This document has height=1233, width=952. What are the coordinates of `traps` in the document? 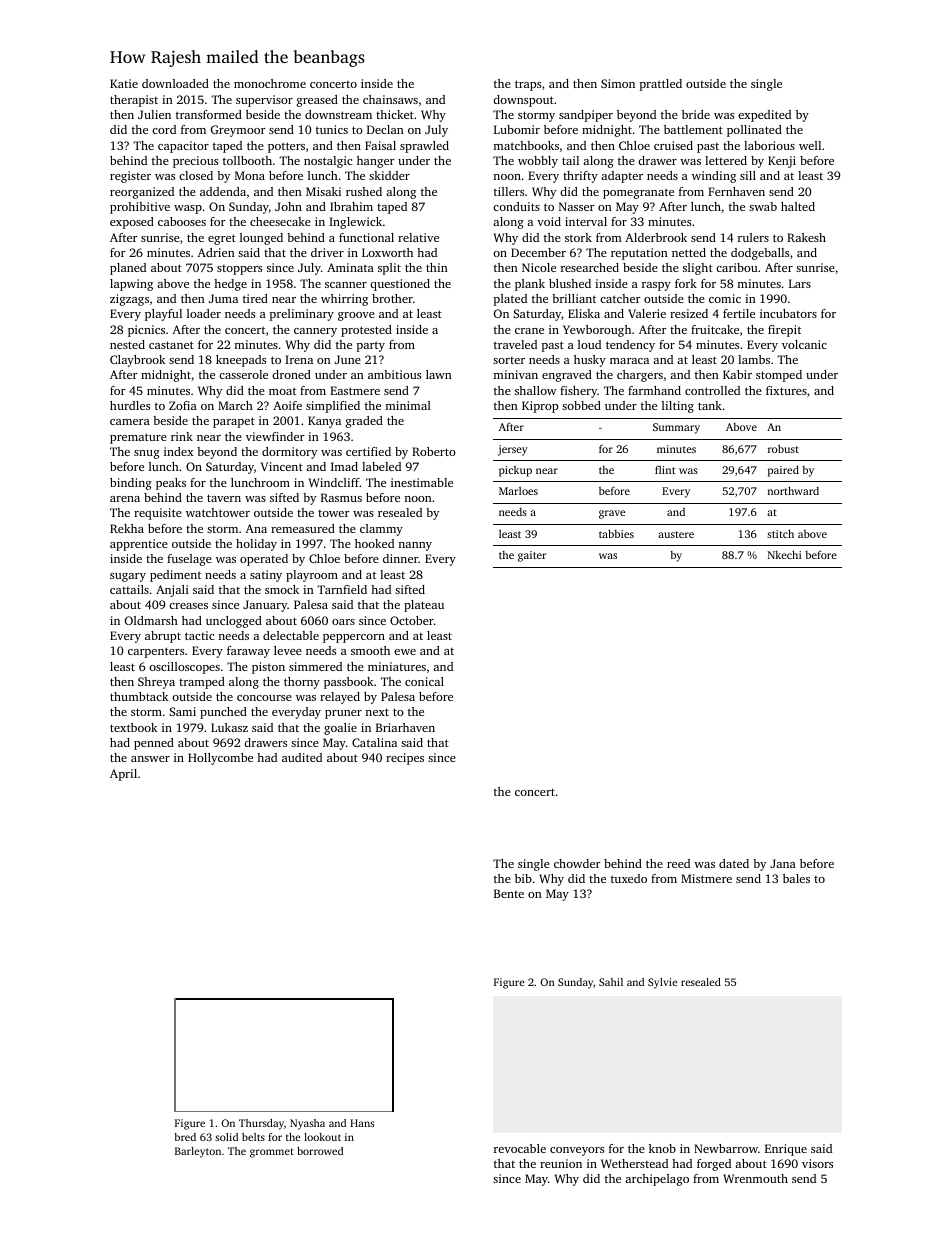 It's located at (528, 85).
